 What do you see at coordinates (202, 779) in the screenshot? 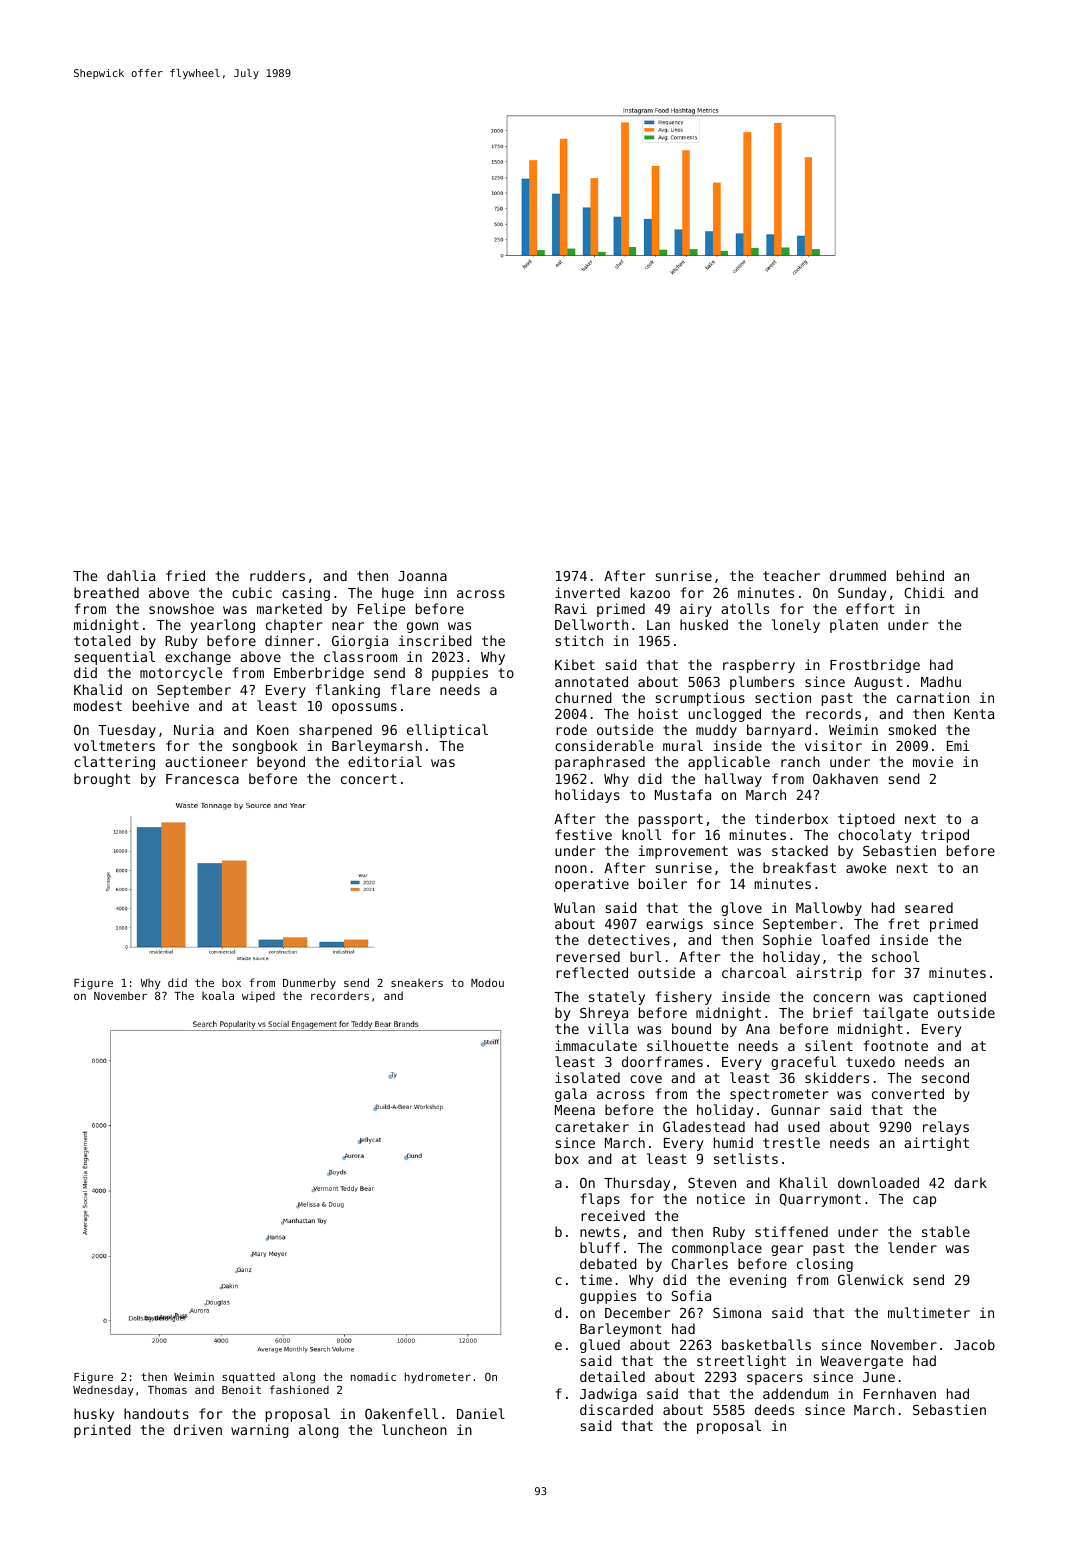
I see `Francesca` at bounding box center [202, 779].
